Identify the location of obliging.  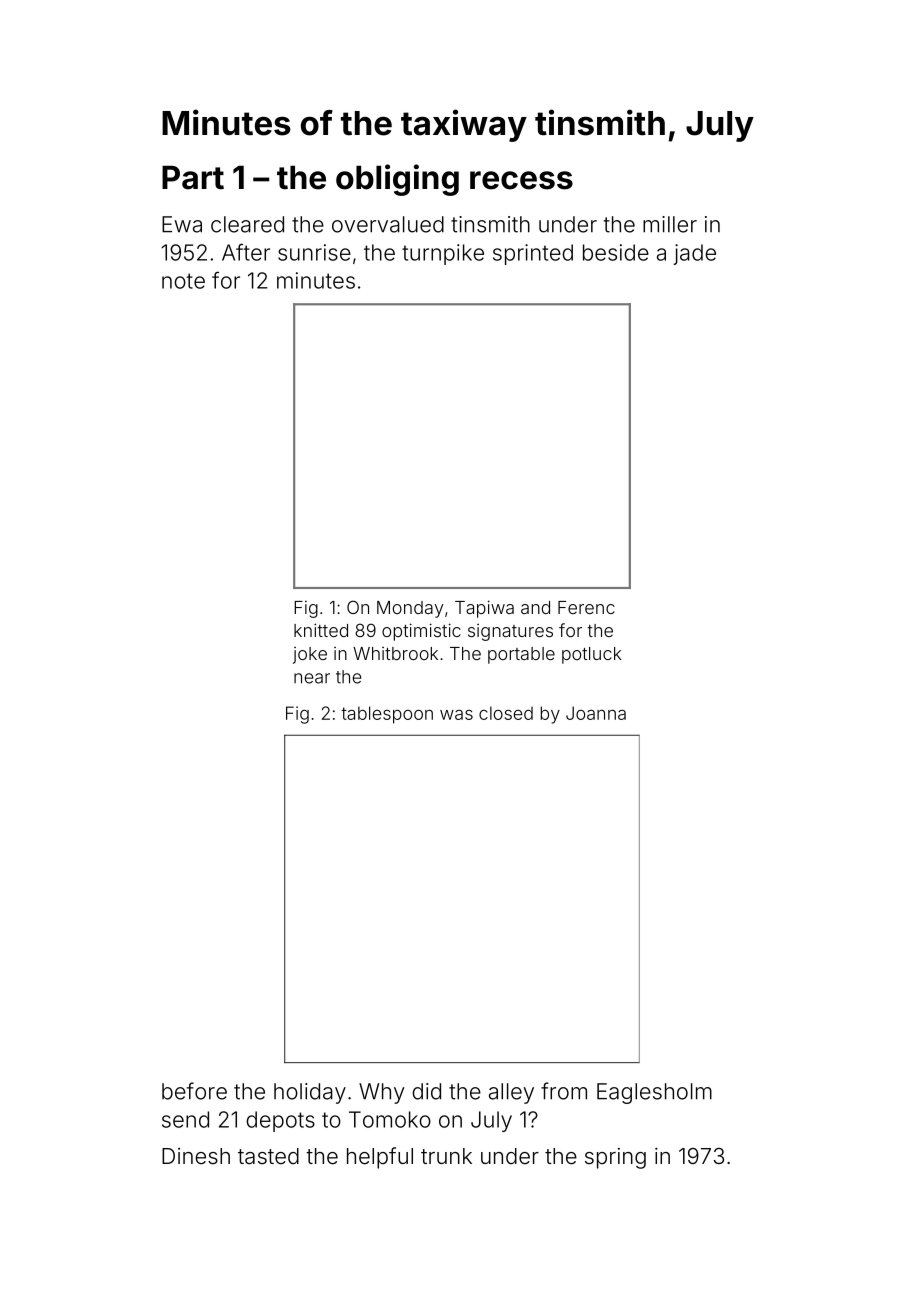
(397, 180).
